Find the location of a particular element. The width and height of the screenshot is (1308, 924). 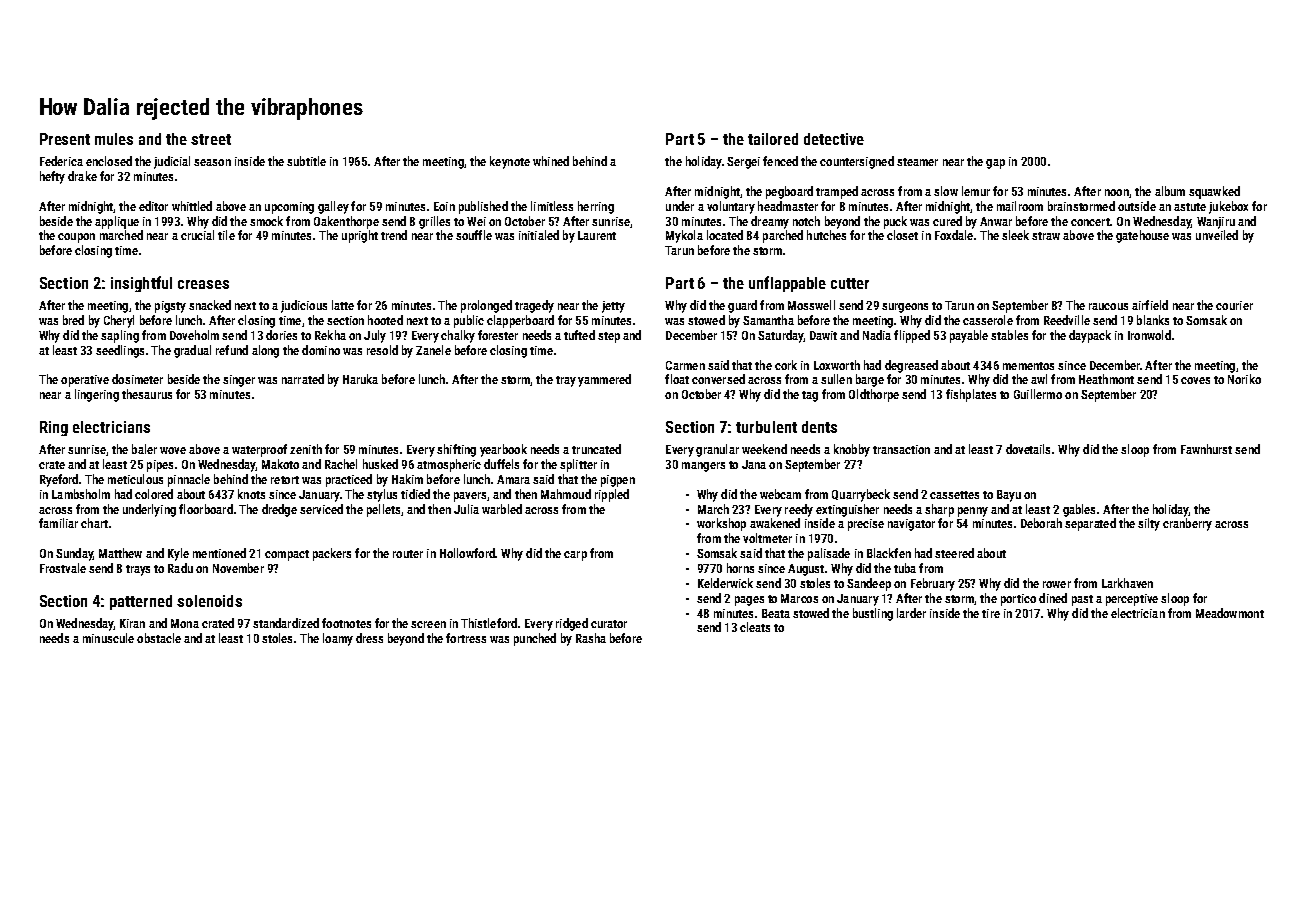

jetty is located at coordinates (613, 307).
